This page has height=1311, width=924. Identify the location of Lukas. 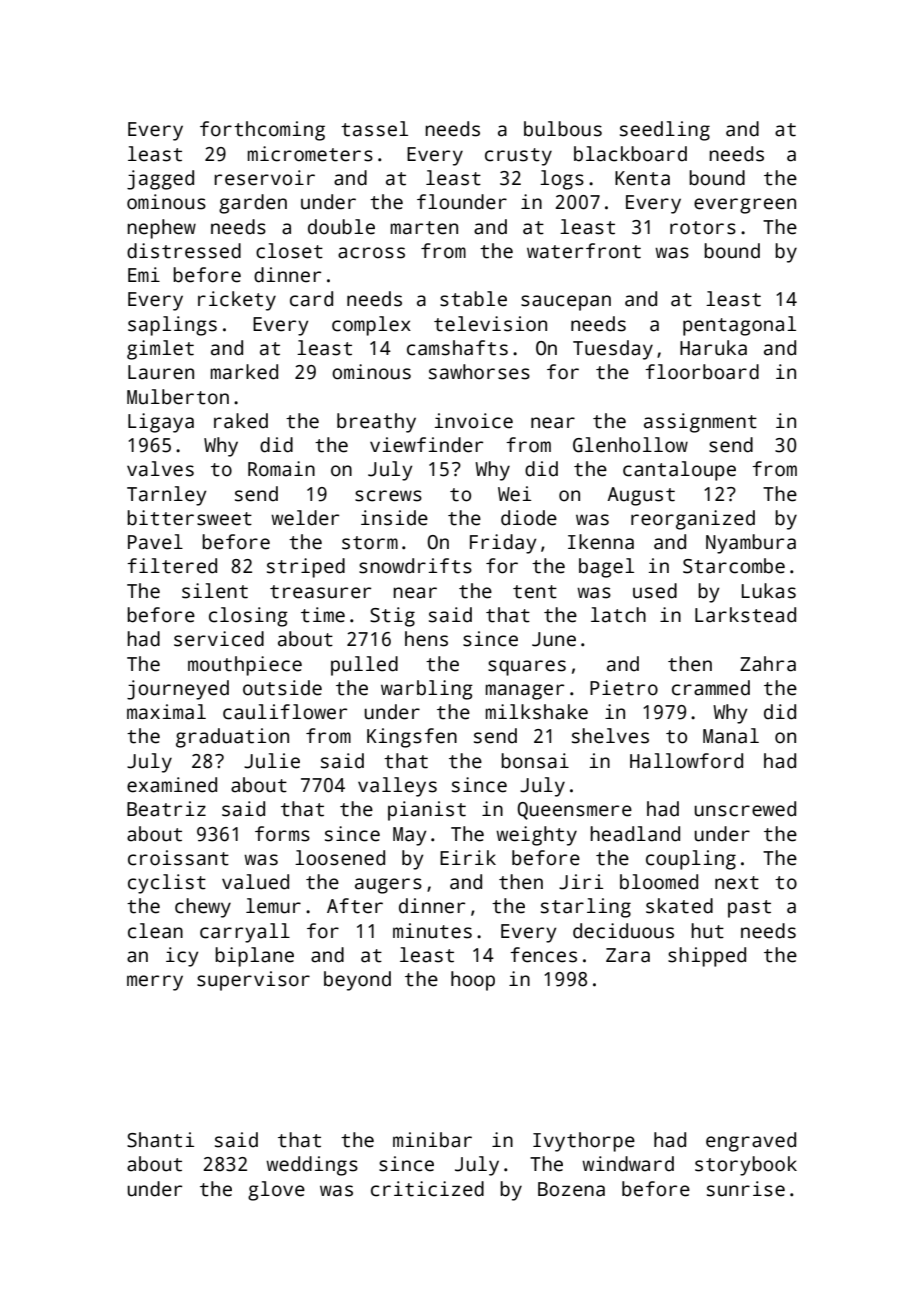
(769, 591).
